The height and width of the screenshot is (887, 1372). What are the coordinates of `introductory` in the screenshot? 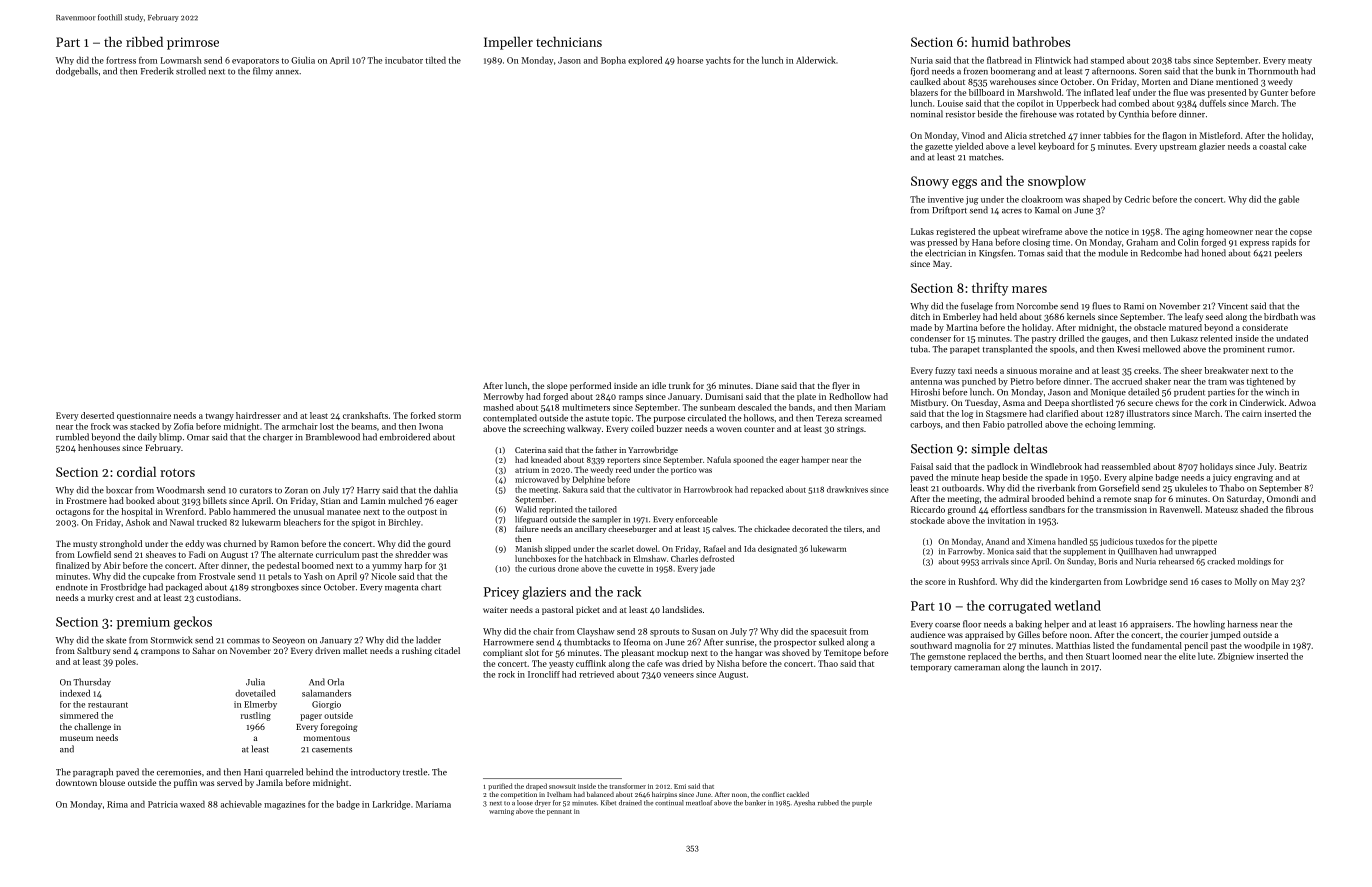 It's located at (375, 772).
